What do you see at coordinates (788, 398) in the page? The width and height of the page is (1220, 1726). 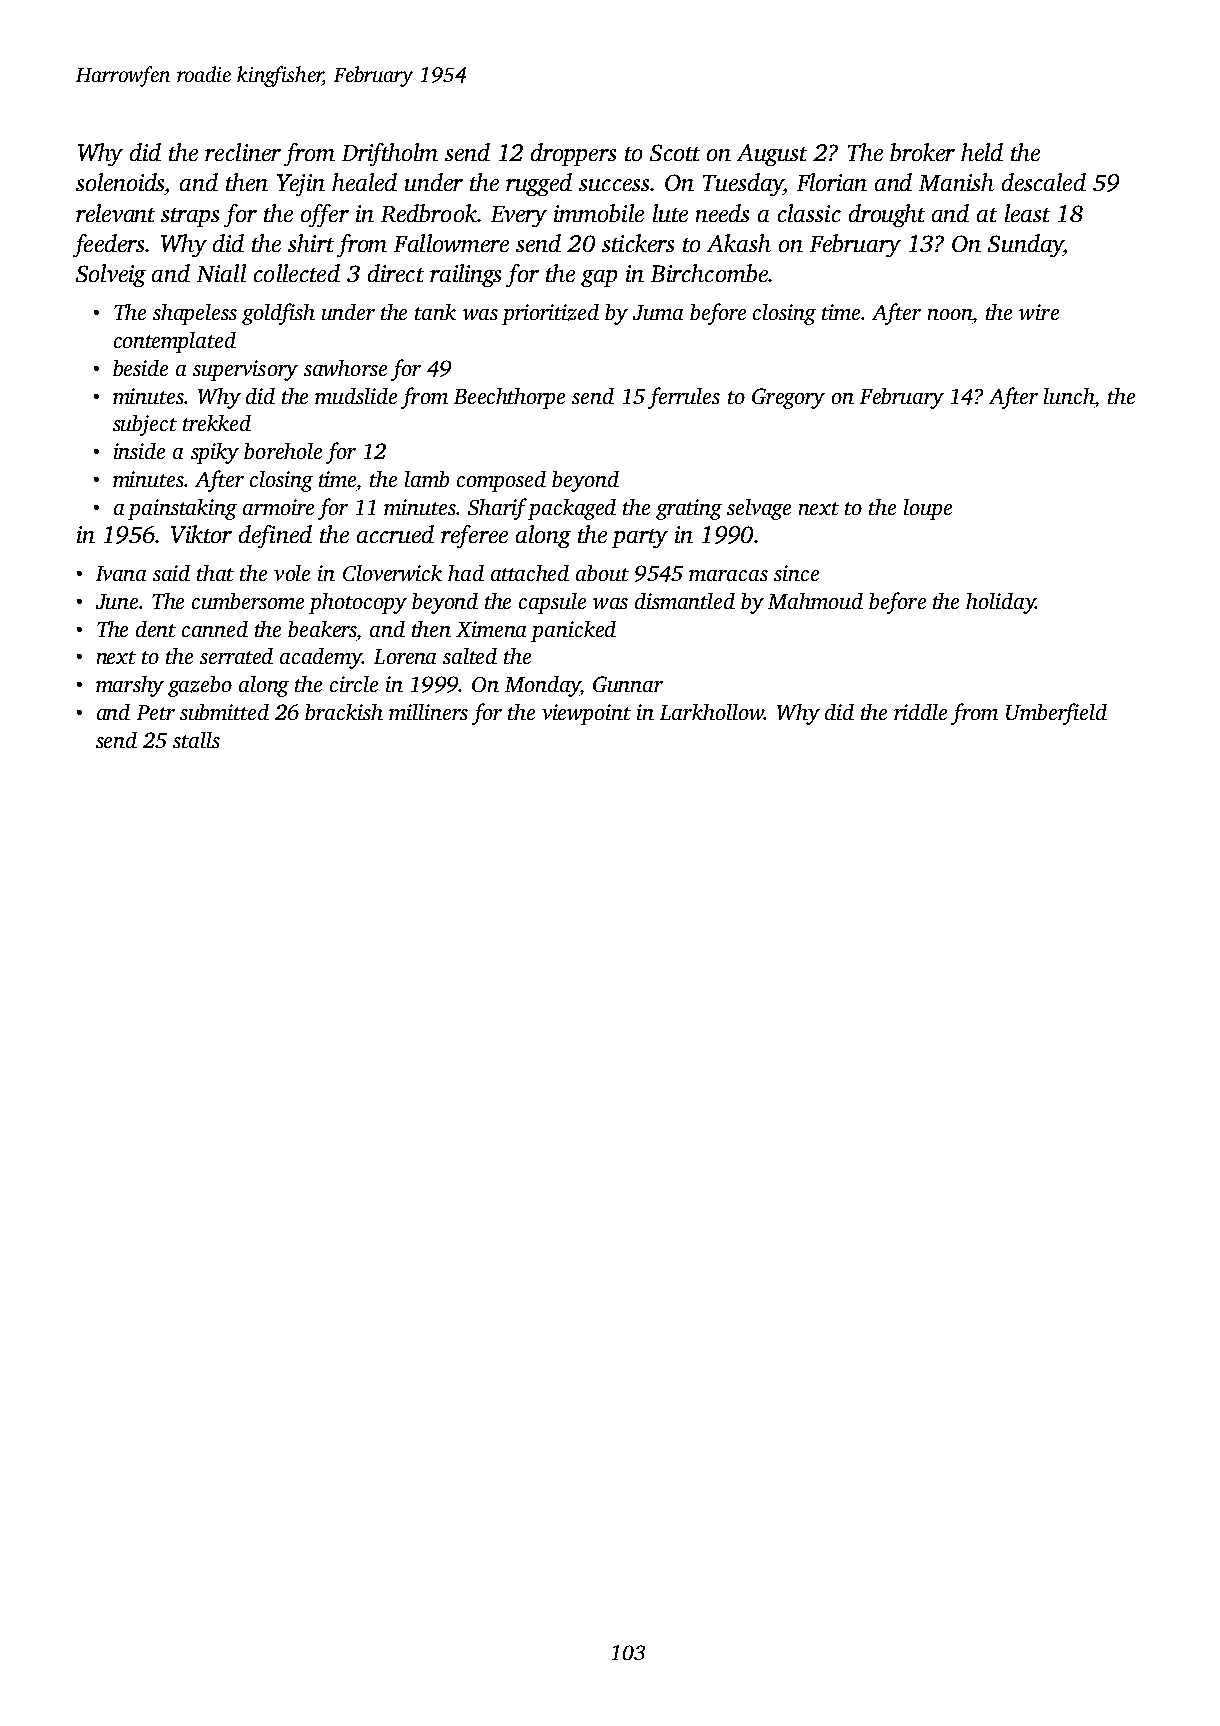 I see `Gregory` at bounding box center [788, 398].
